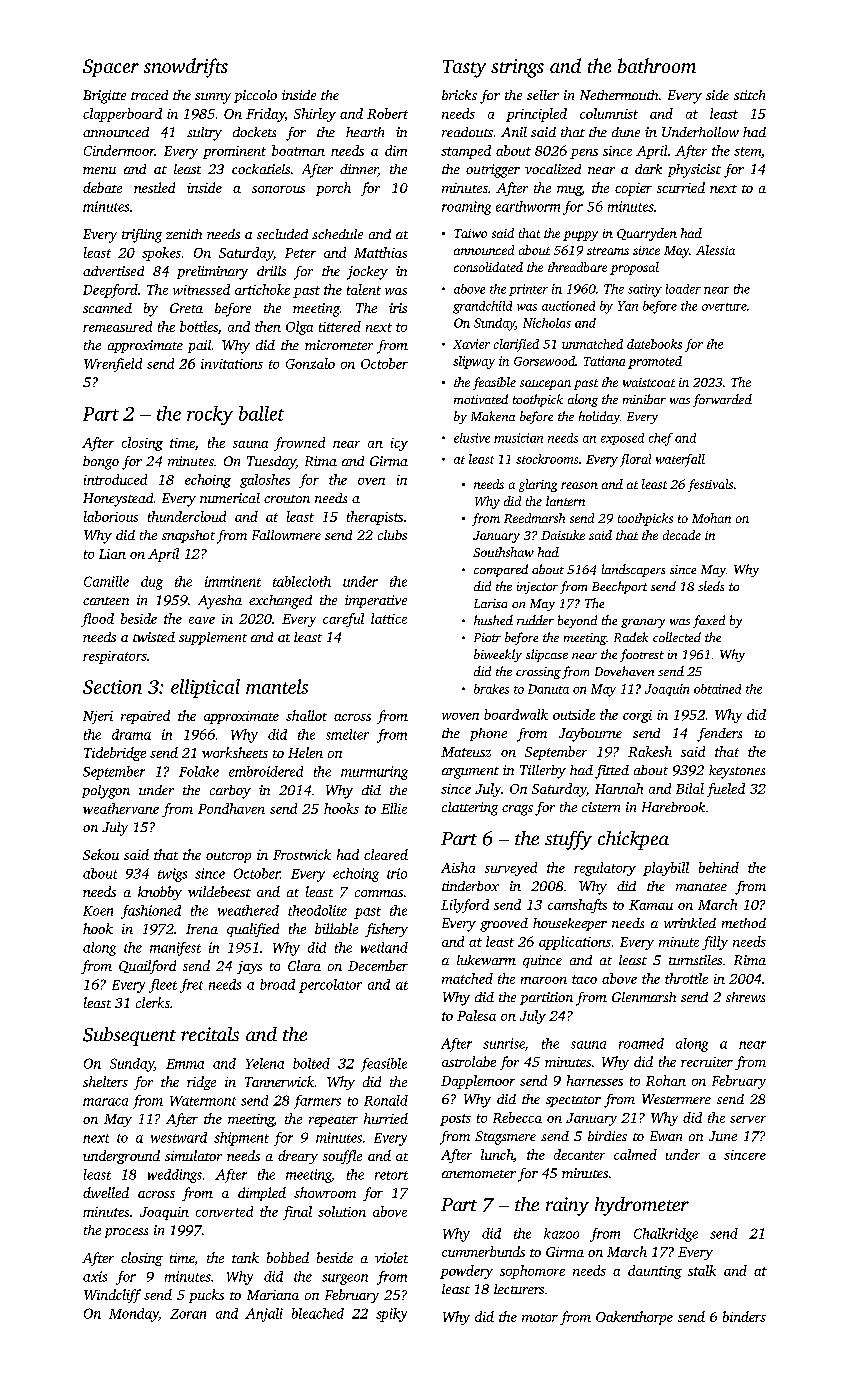 Image resolution: width=849 pixels, height=1400 pixels. What do you see at coordinates (318, 1313) in the screenshot?
I see `bleached` at bounding box center [318, 1313].
